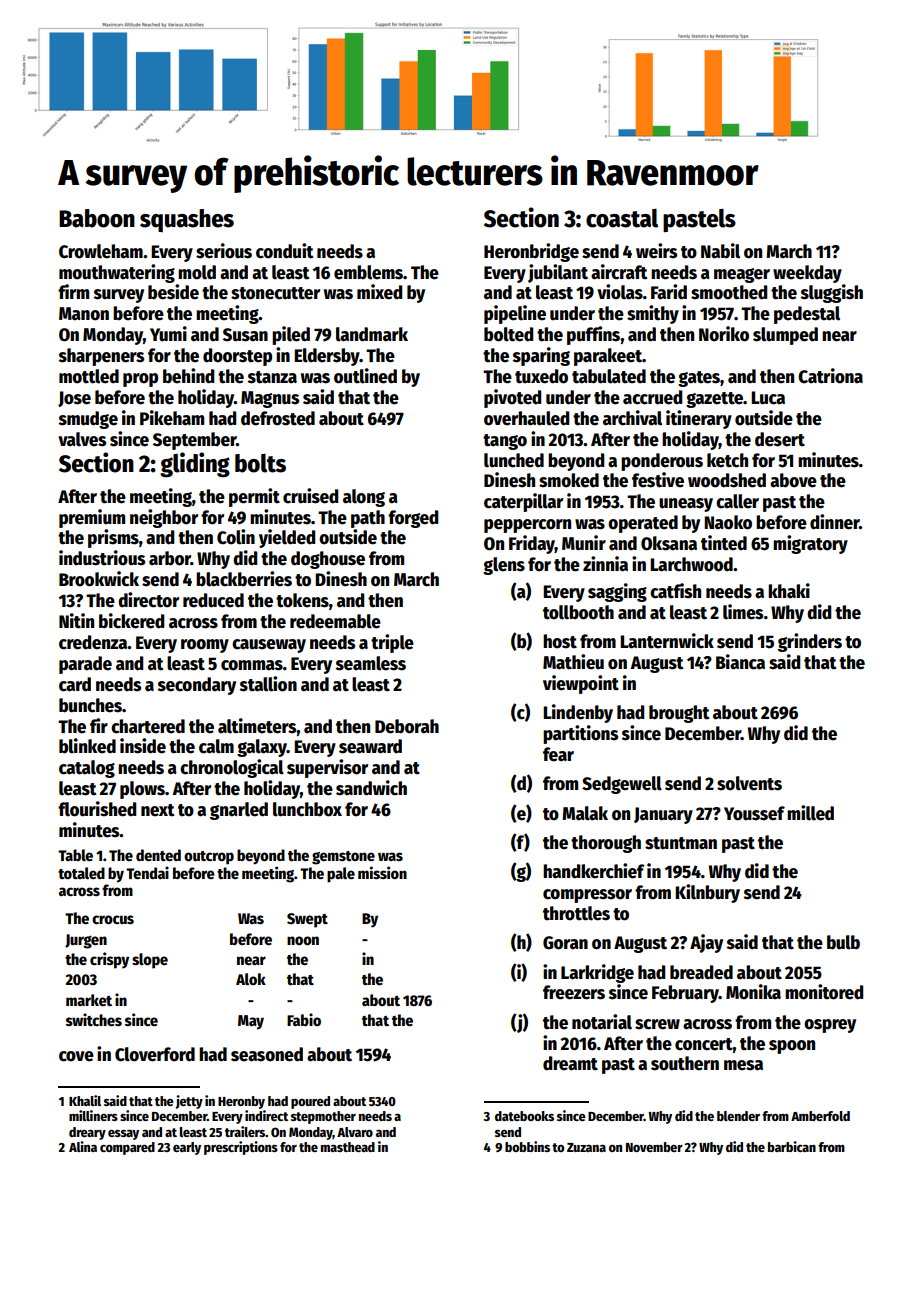  I want to click on migratory, so click(810, 544).
